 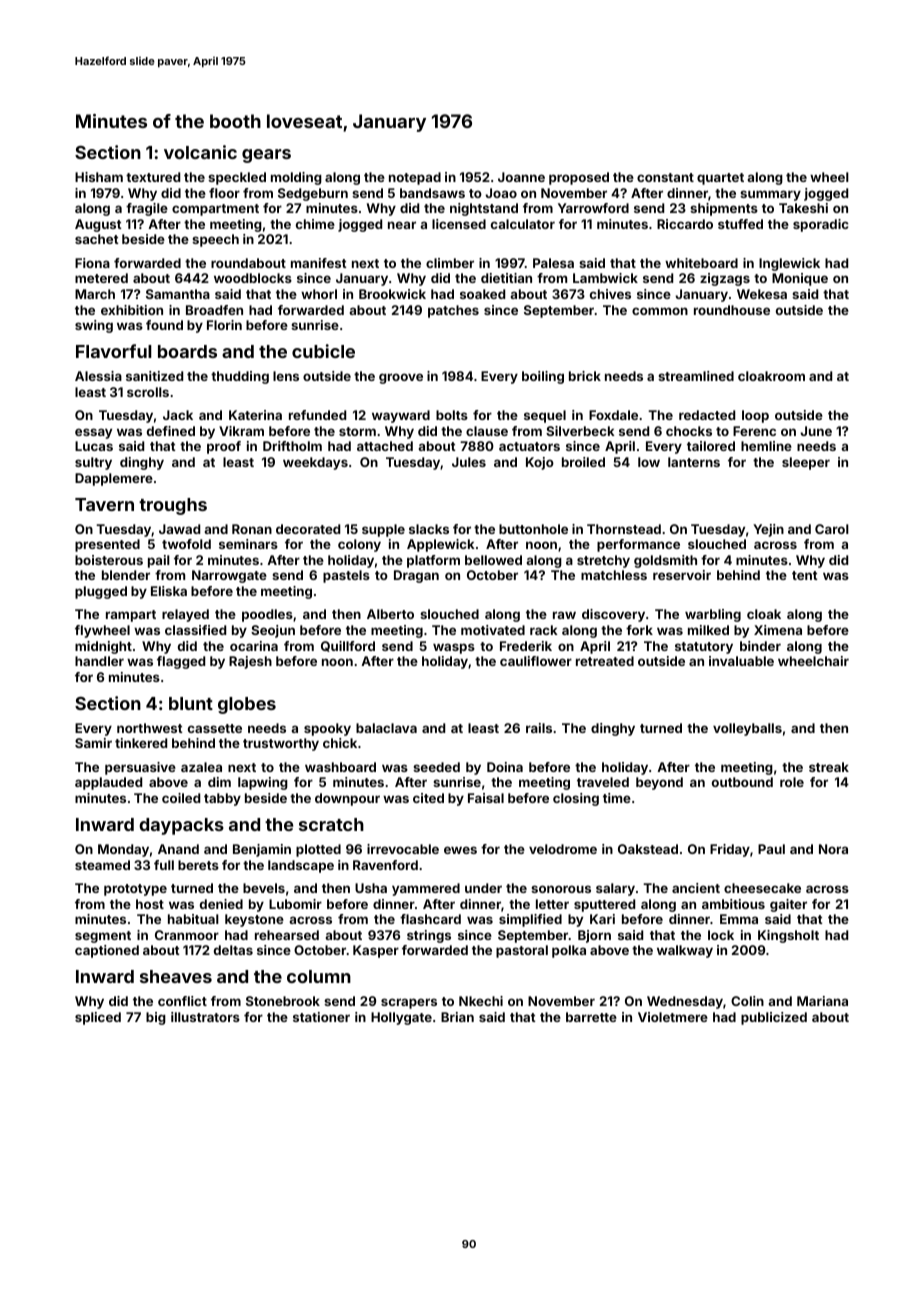 I want to click on bandsaws, so click(x=432, y=193).
